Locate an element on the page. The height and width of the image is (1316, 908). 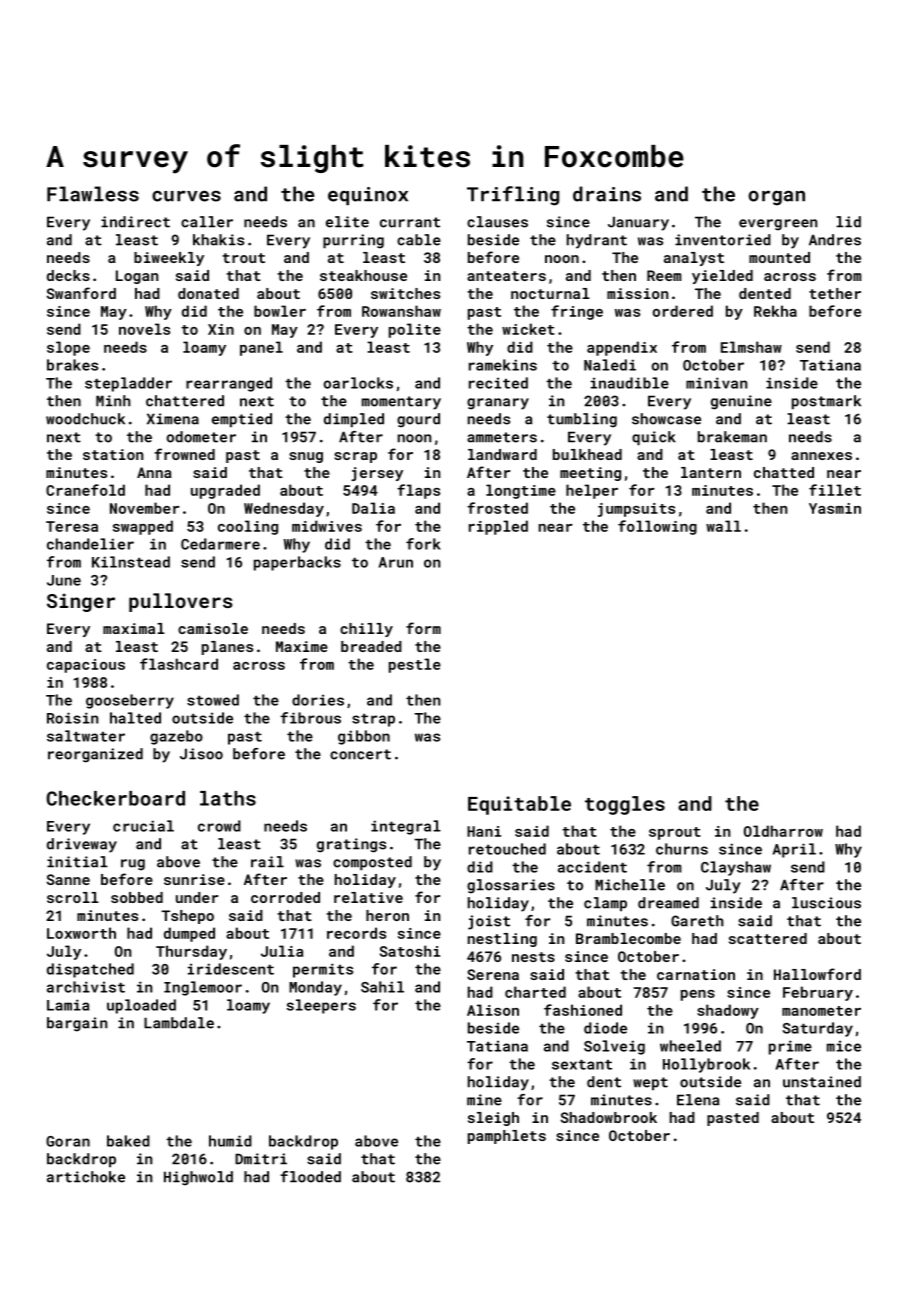
maximal is located at coordinates (134, 628).
